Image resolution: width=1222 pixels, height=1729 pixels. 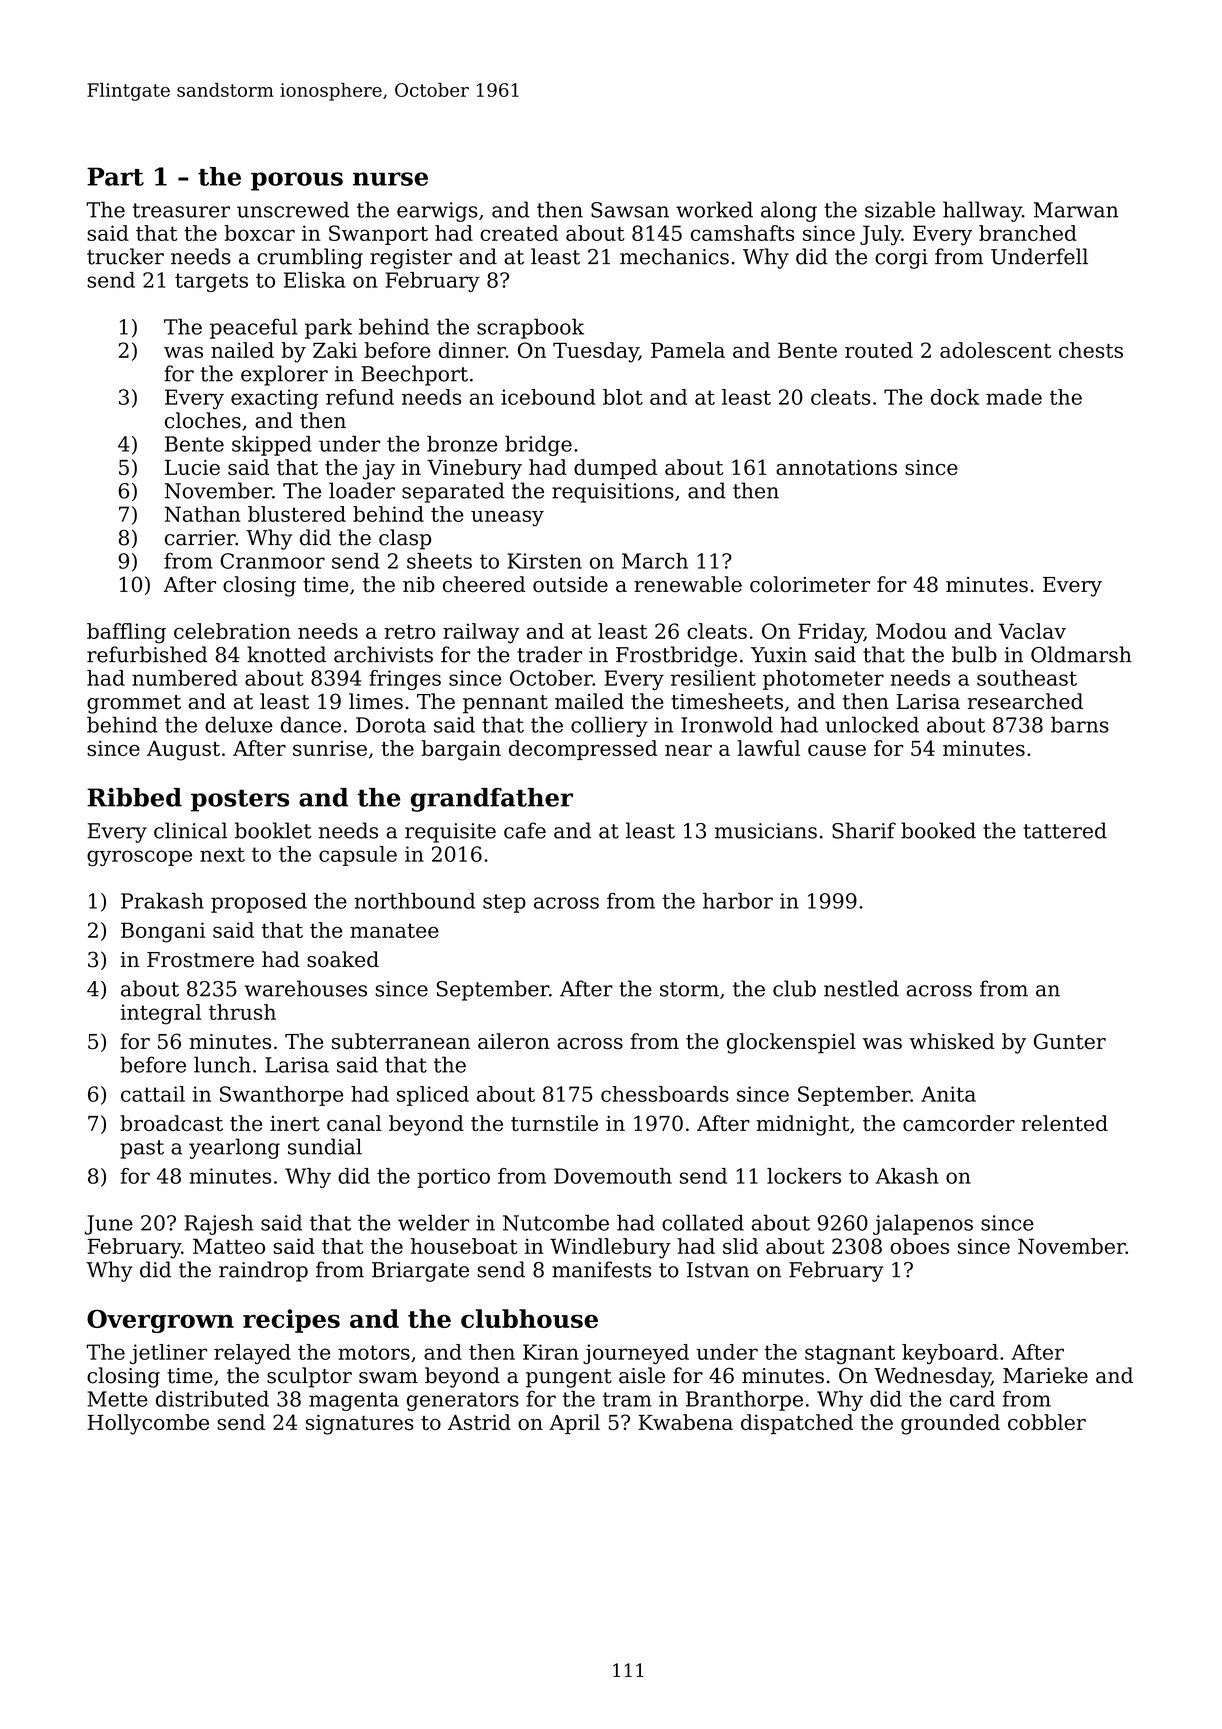 What do you see at coordinates (171, 1123) in the page?
I see `broadcast` at bounding box center [171, 1123].
